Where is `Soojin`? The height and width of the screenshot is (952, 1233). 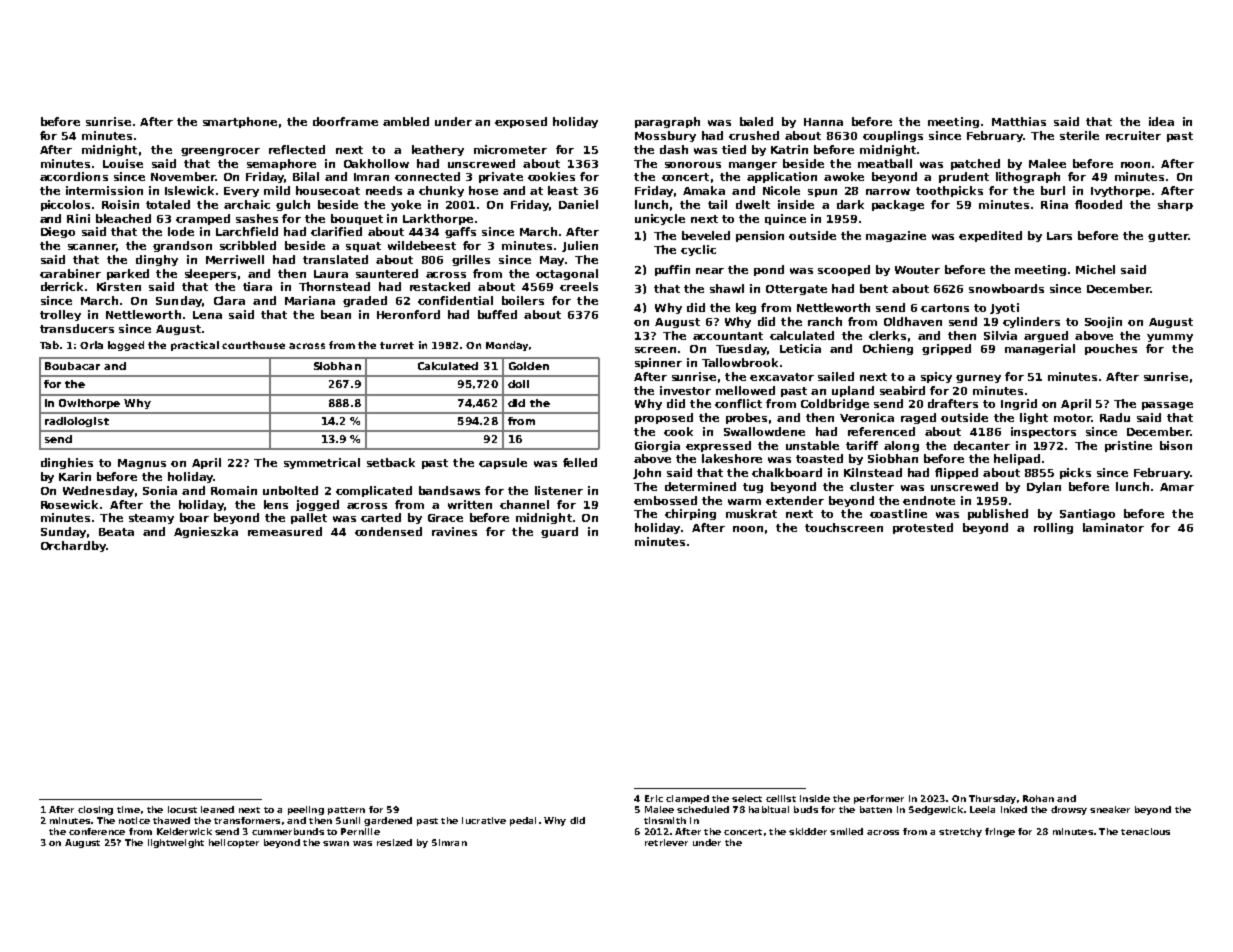 Soojin is located at coordinates (1103, 322).
